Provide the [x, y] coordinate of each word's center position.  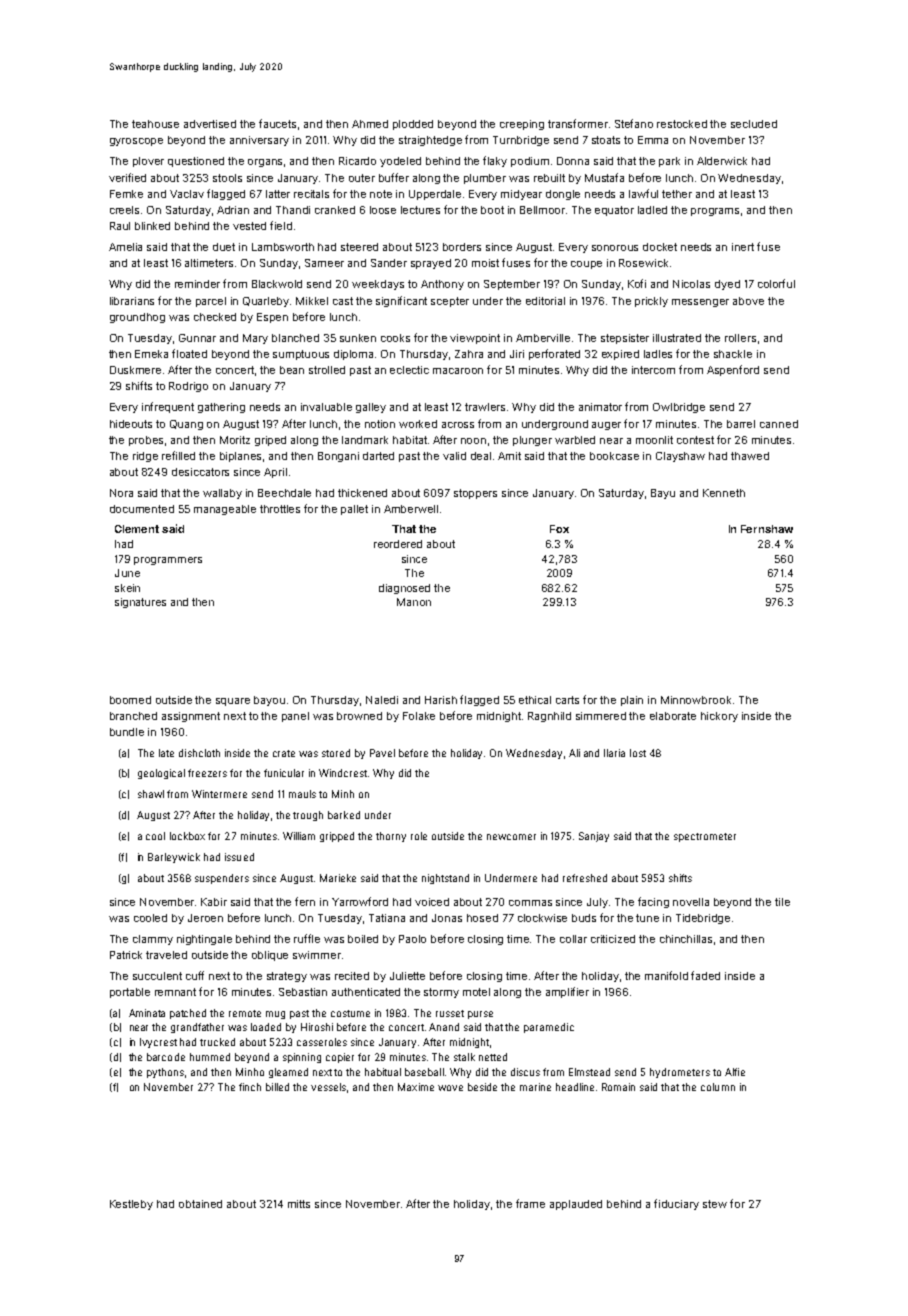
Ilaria [614, 753]
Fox [559, 529]
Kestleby [131, 1205]
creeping [522, 125]
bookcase [614, 456]
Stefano [634, 123]
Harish [441, 700]
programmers [168, 561]
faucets [277, 123]
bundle [127, 732]
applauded [576, 1205]
